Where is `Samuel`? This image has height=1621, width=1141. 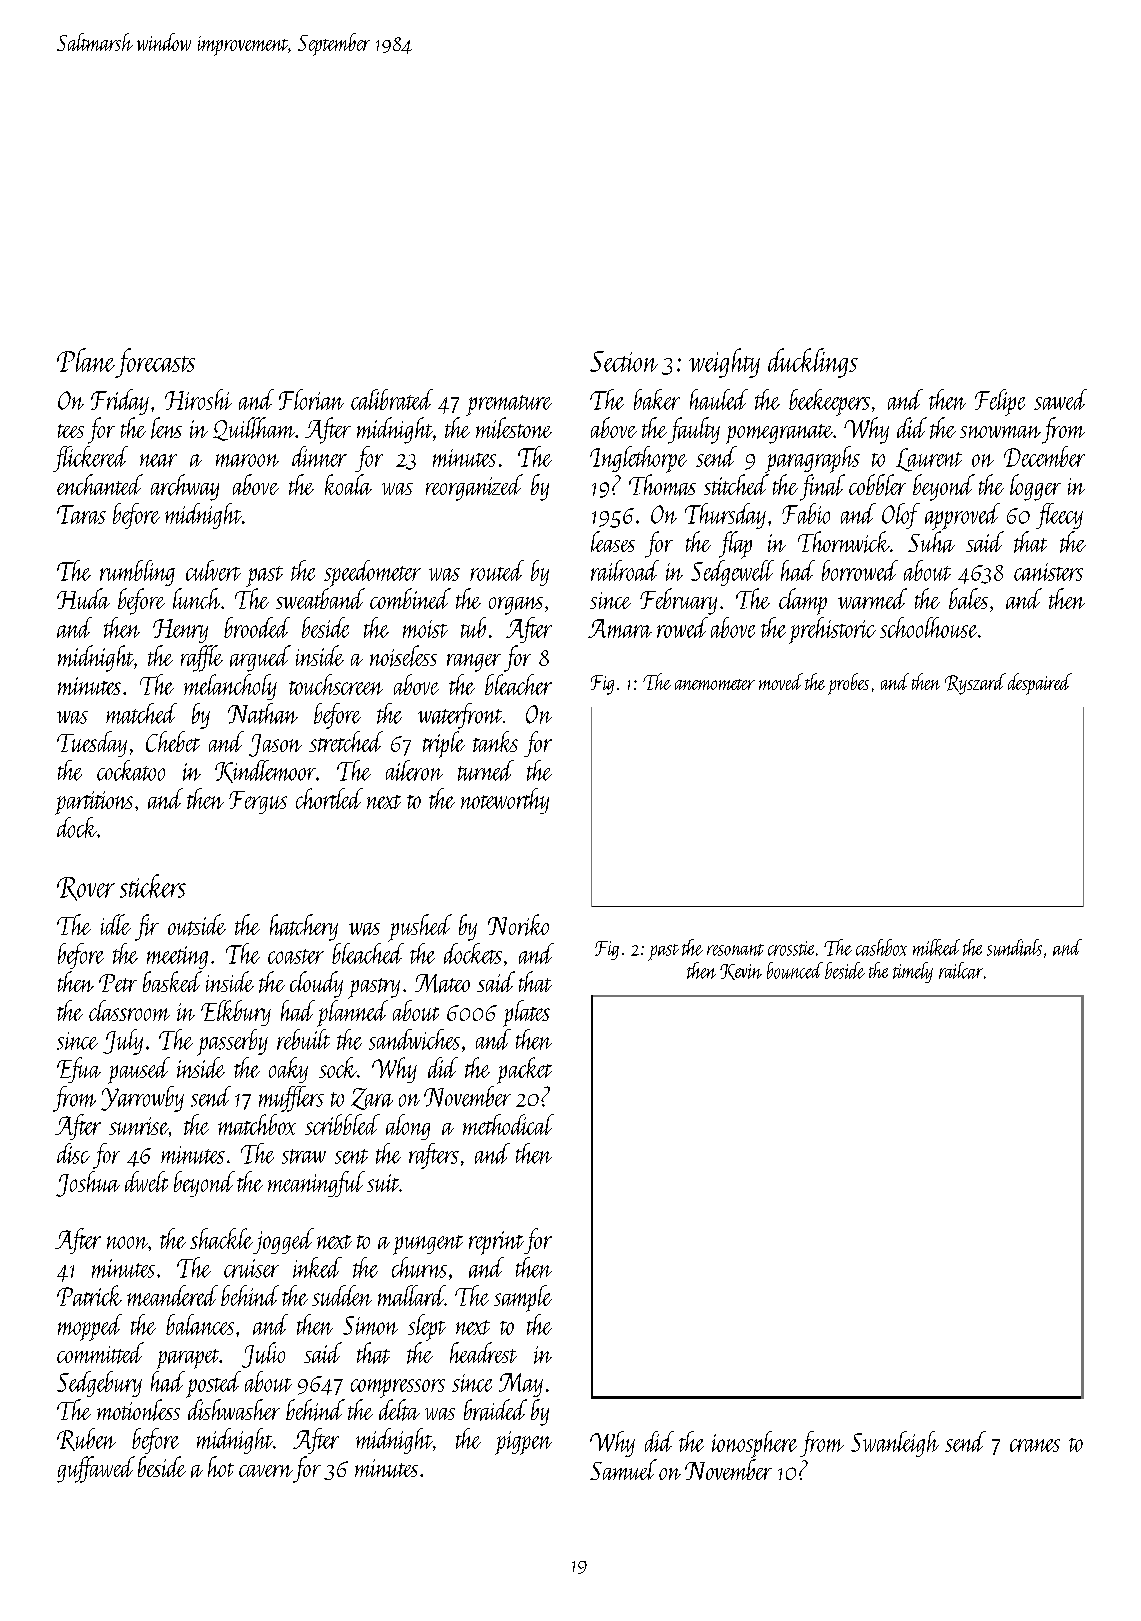
Samuel is located at coordinates (623, 1469).
